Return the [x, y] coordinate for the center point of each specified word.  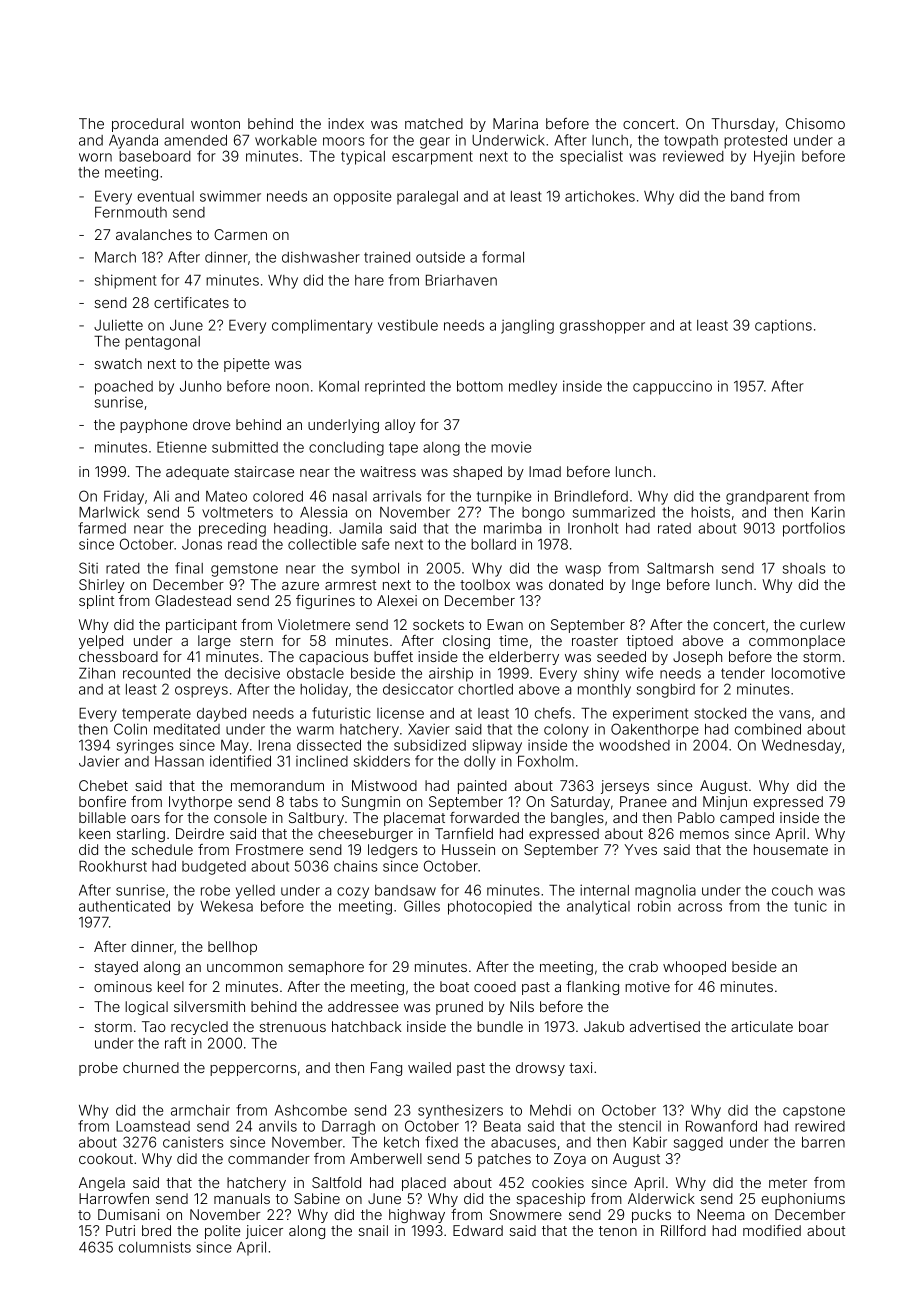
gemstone [244, 570]
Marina [515, 123]
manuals [242, 1198]
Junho [201, 386]
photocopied [490, 907]
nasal [350, 496]
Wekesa [226, 906]
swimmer [230, 196]
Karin [828, 512]
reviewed [693, 156]
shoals [804, 568]
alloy [400, 426]
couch [792, 890]
